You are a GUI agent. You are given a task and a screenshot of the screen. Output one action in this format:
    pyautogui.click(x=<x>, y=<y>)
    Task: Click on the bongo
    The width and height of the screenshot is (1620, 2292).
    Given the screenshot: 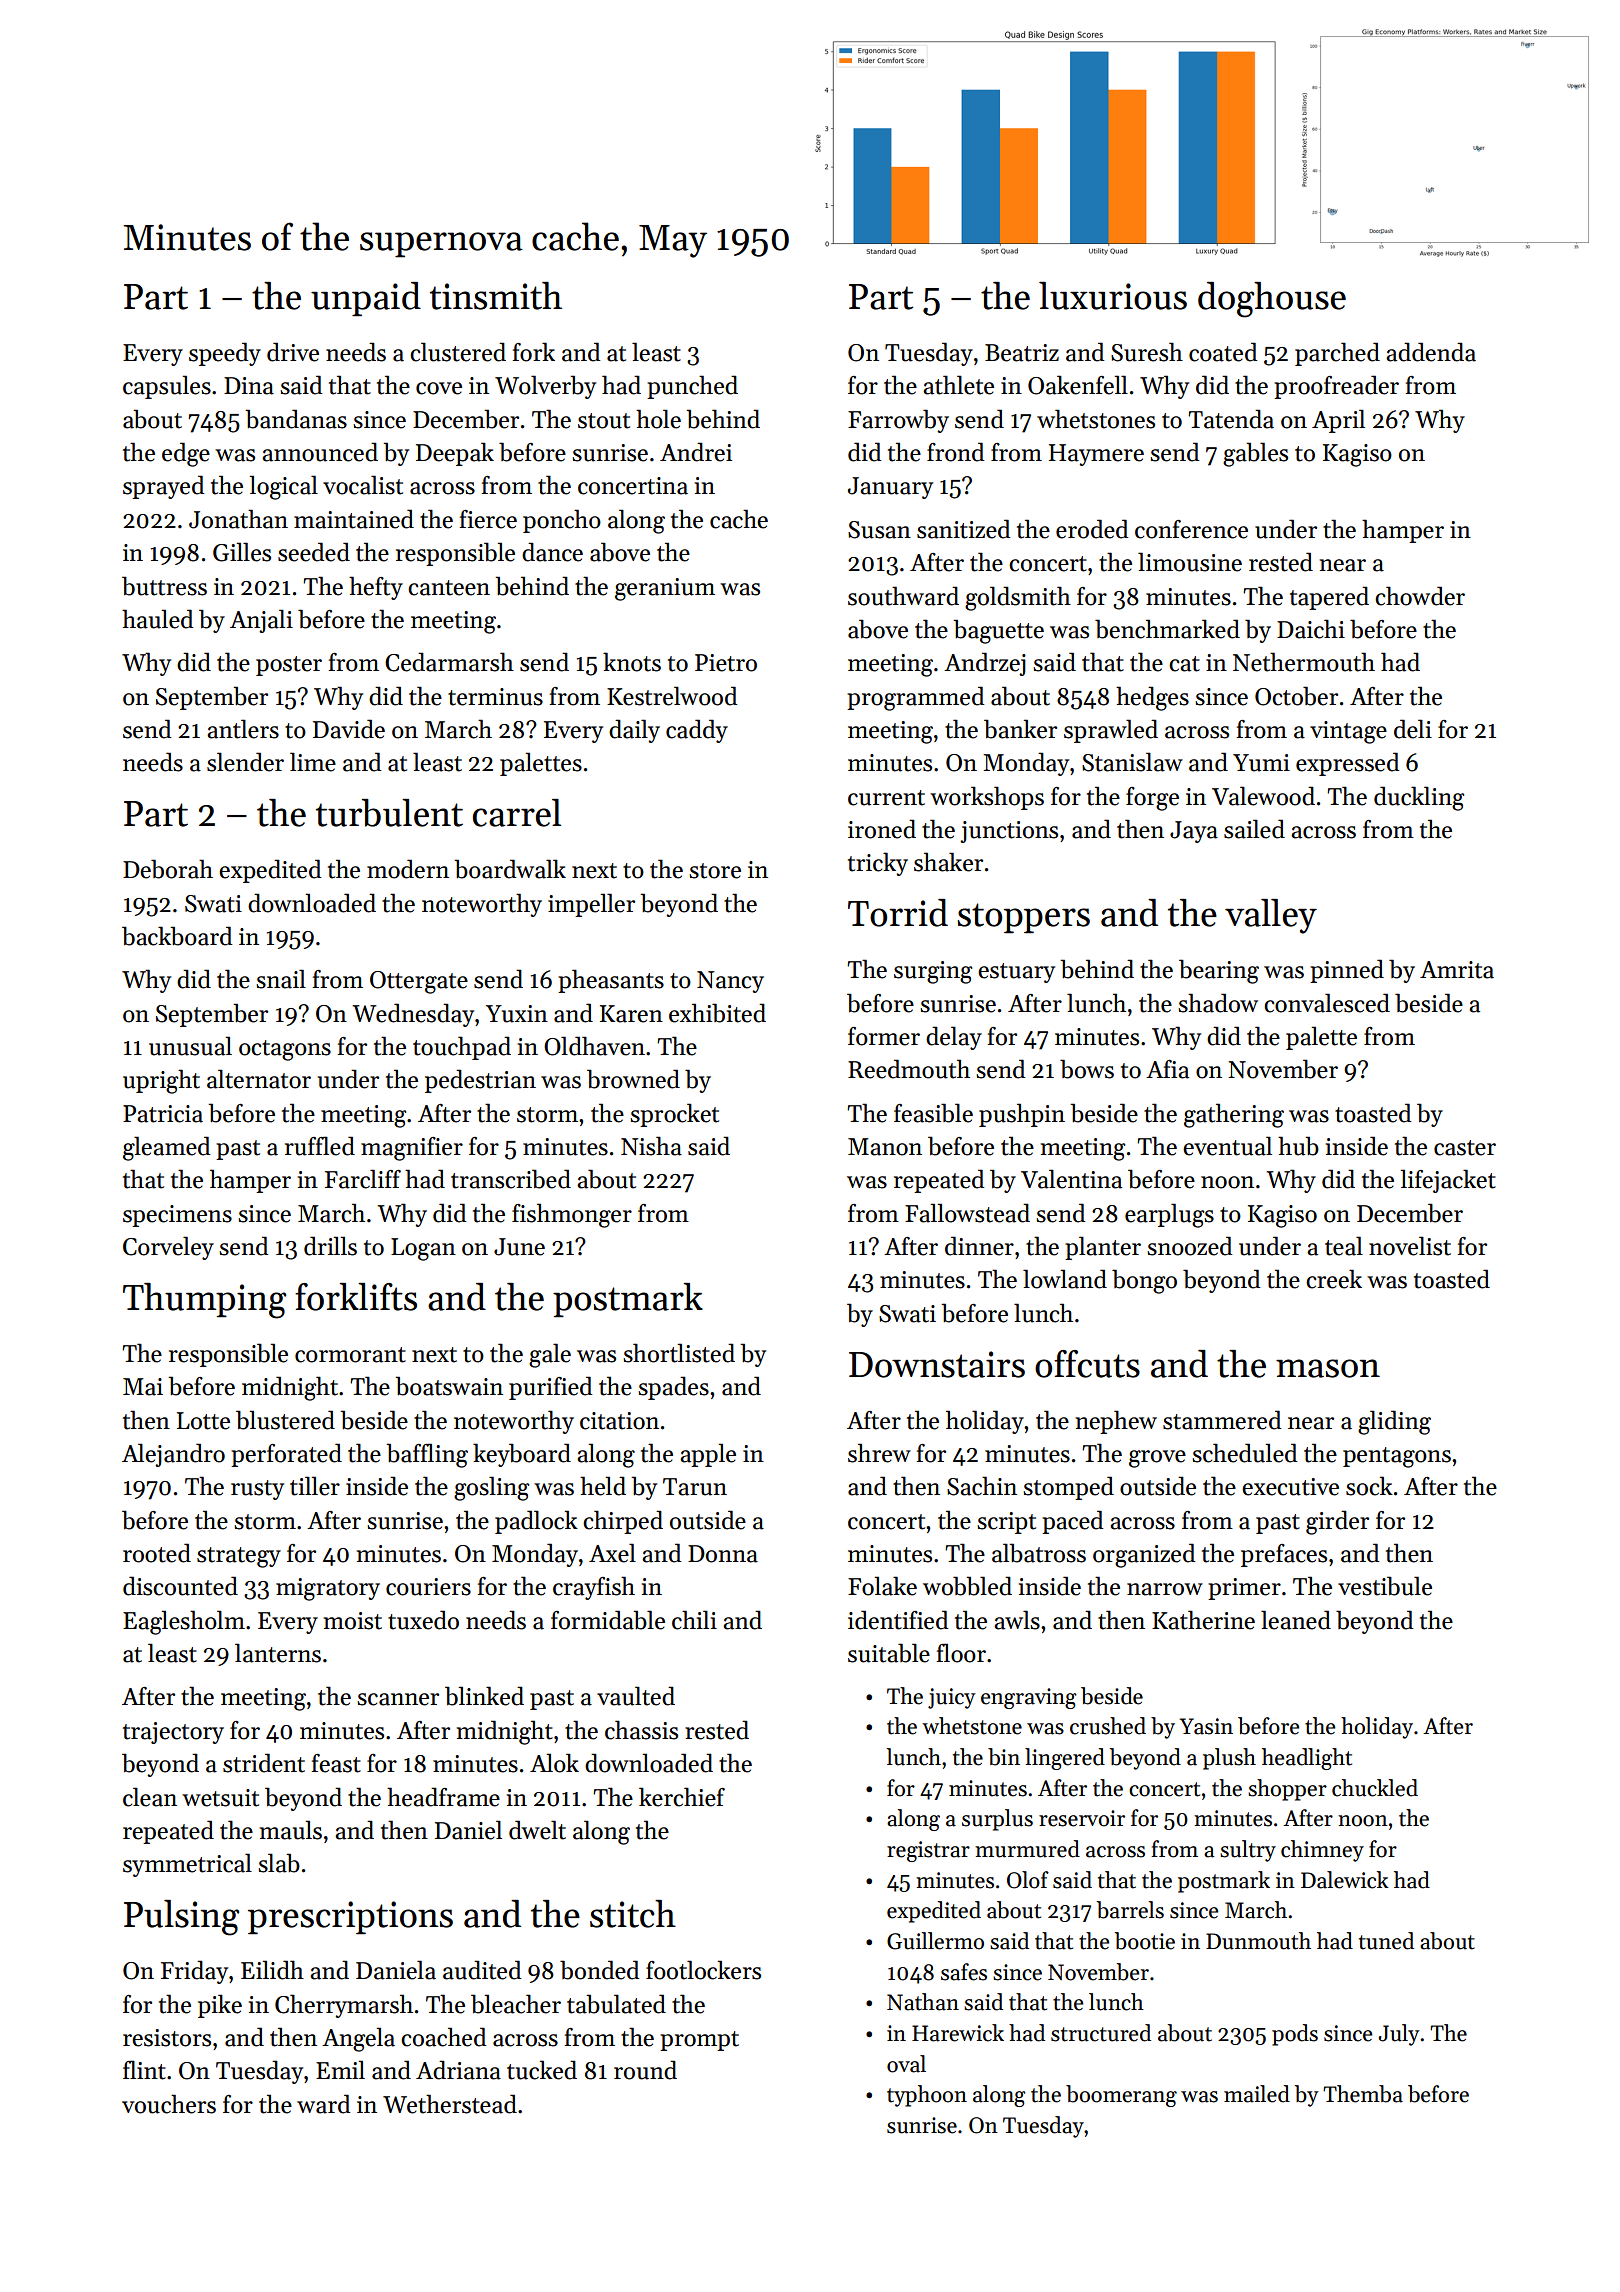 What is the action you would take?
    pyautogui.click(x=1144, y=1281)
